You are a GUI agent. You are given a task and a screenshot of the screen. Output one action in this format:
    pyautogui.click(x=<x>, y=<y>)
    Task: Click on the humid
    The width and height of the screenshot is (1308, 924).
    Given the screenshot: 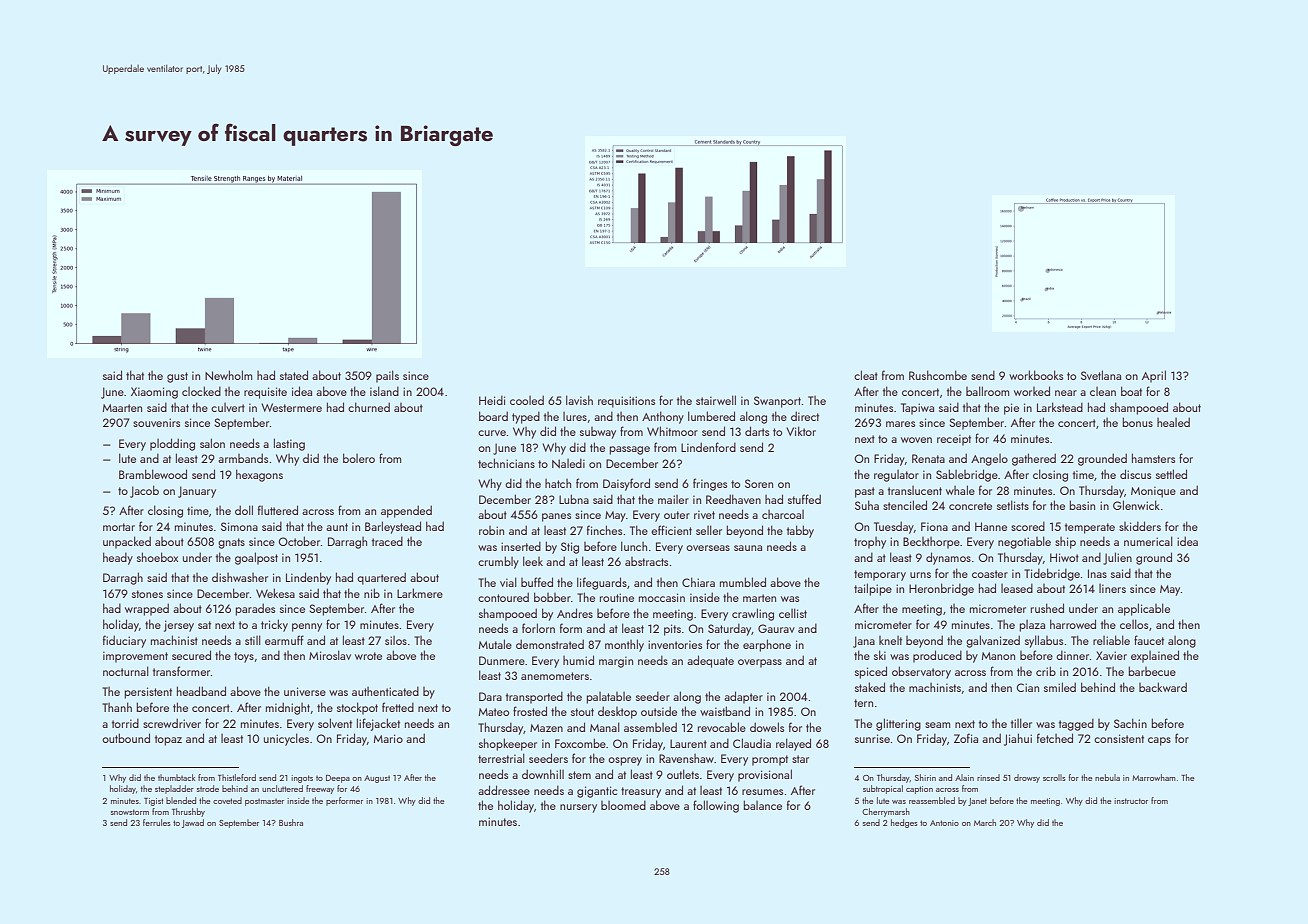 What is the action you would take?
    pyautogui.click(x=578, y=660)
